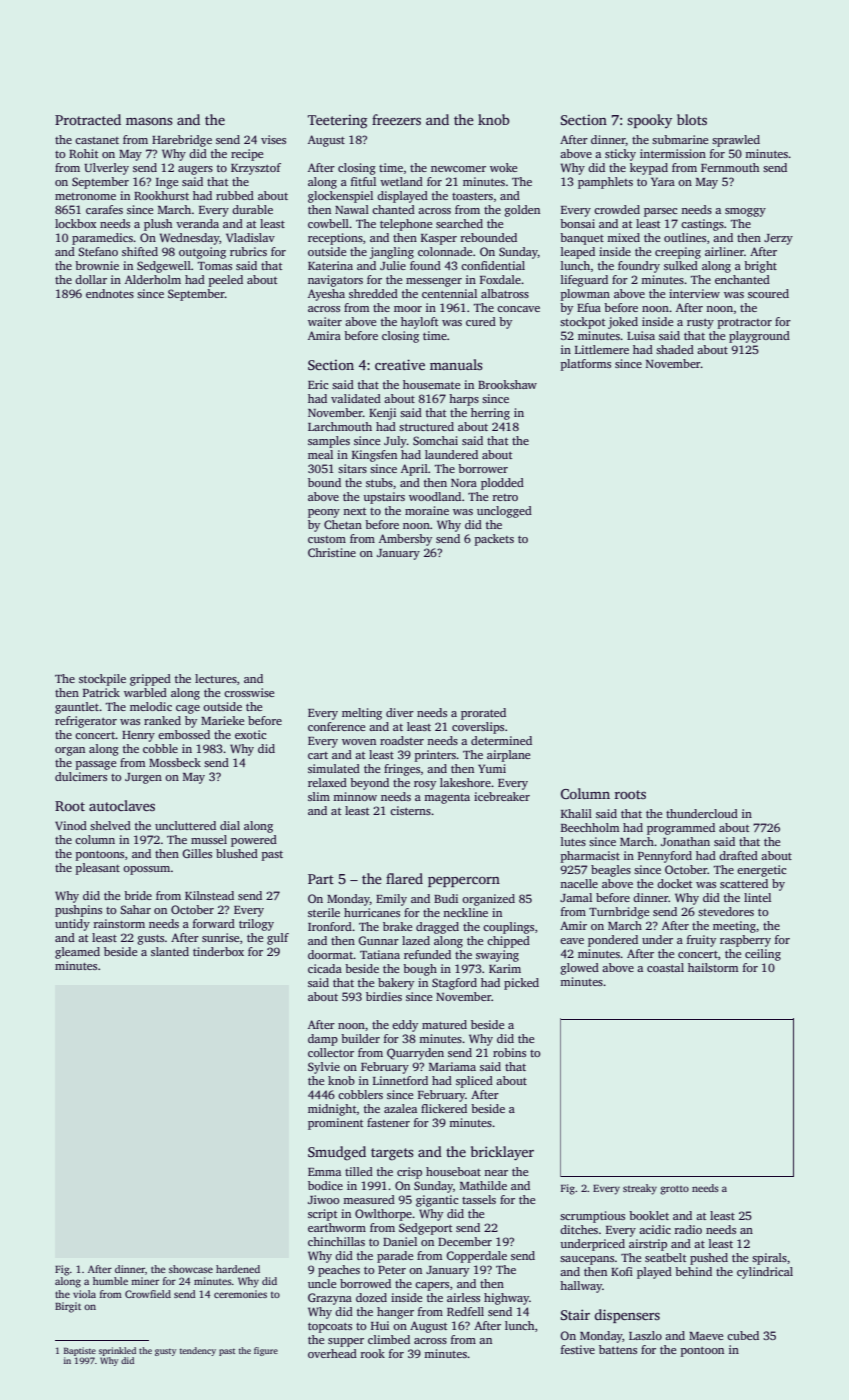 This page has width=849, height=1400. Describe the element at coordinates (649, 121) in the page. I see `spooky` at that location.
